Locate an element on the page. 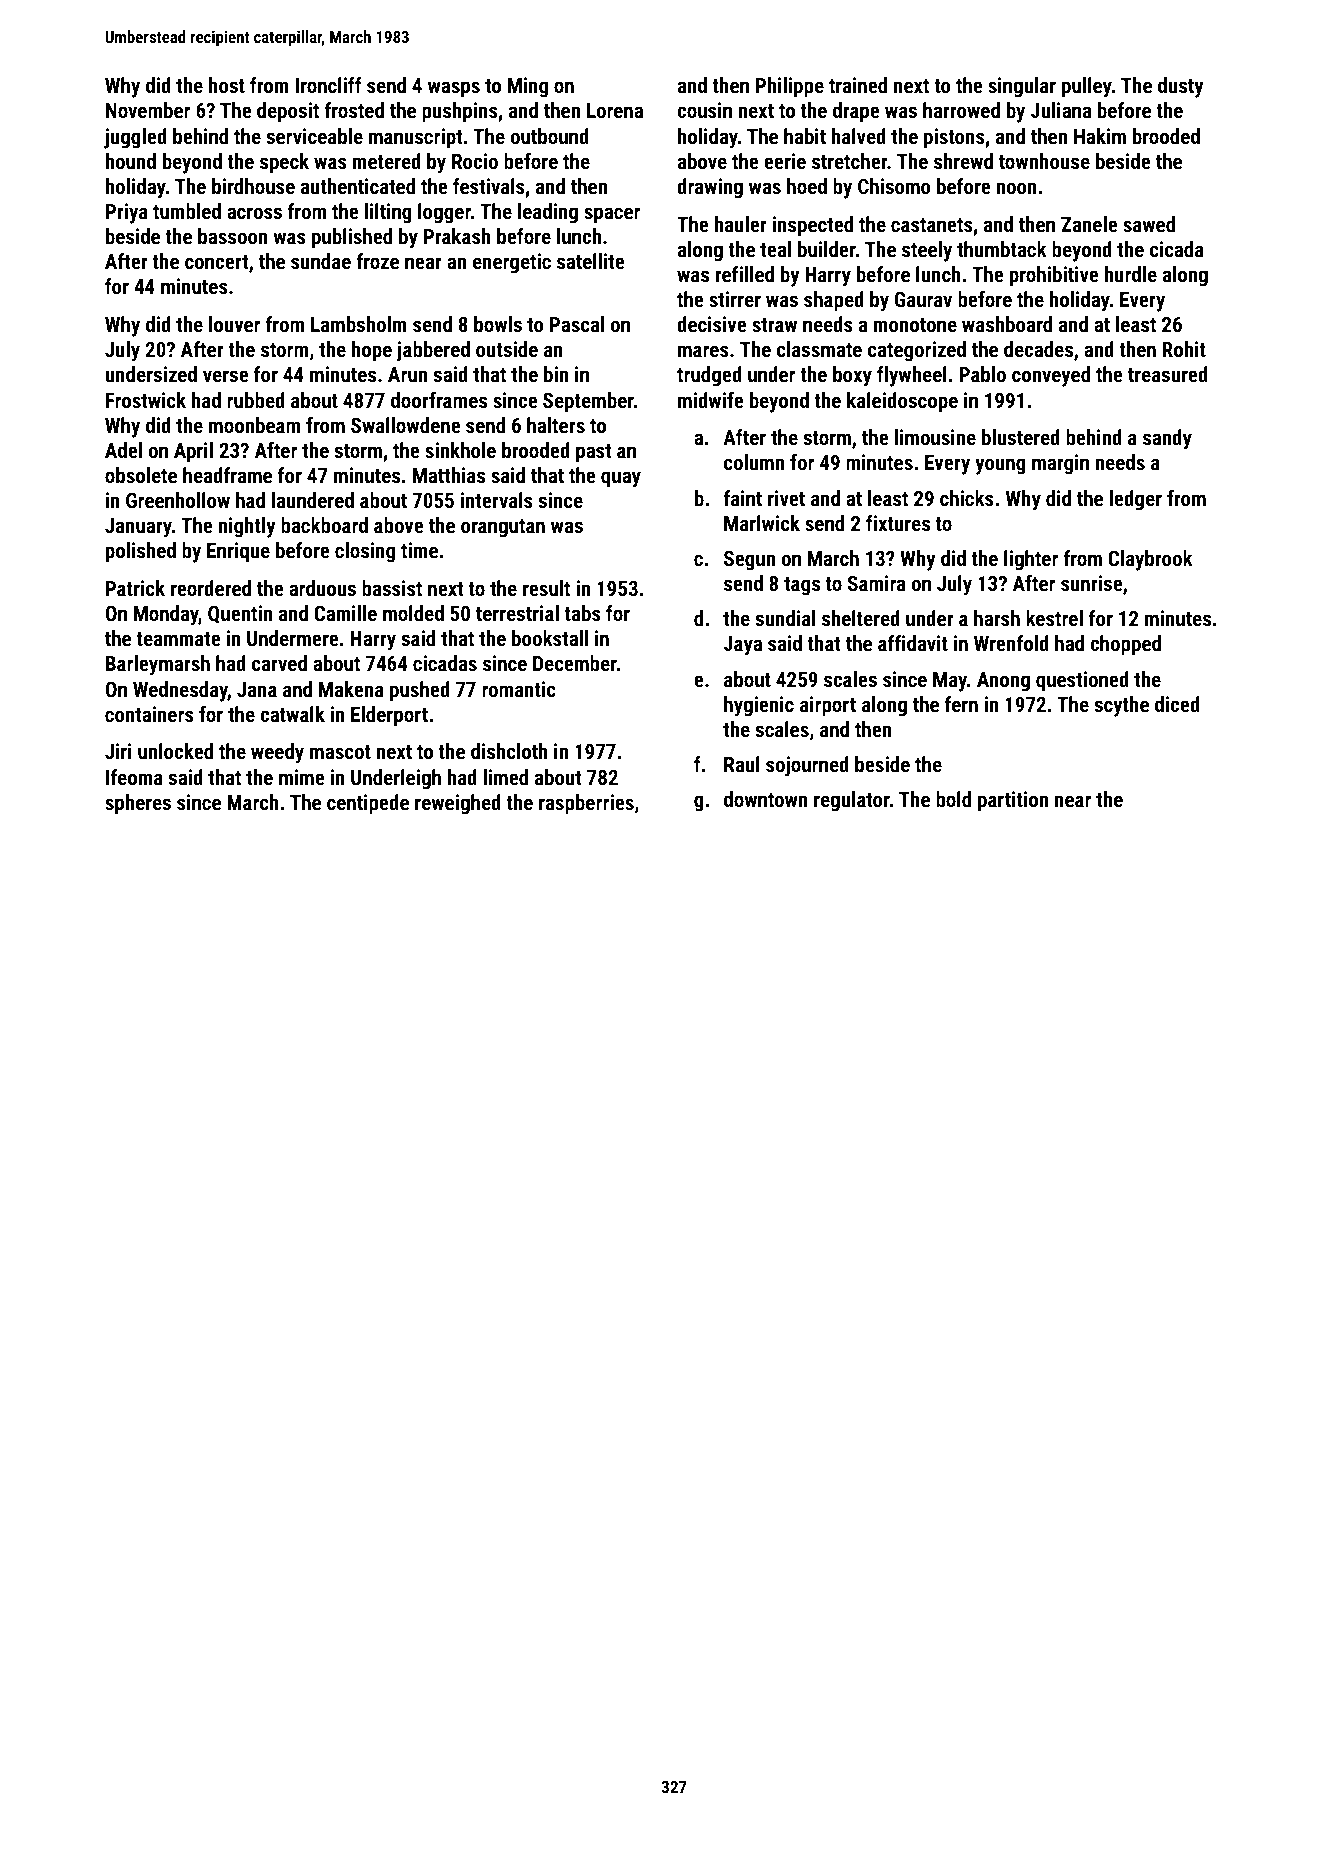 Image resolution: width=1323 pixels, height=1872 pixels. kaleidoscope is located at coordinates (902, 402).
